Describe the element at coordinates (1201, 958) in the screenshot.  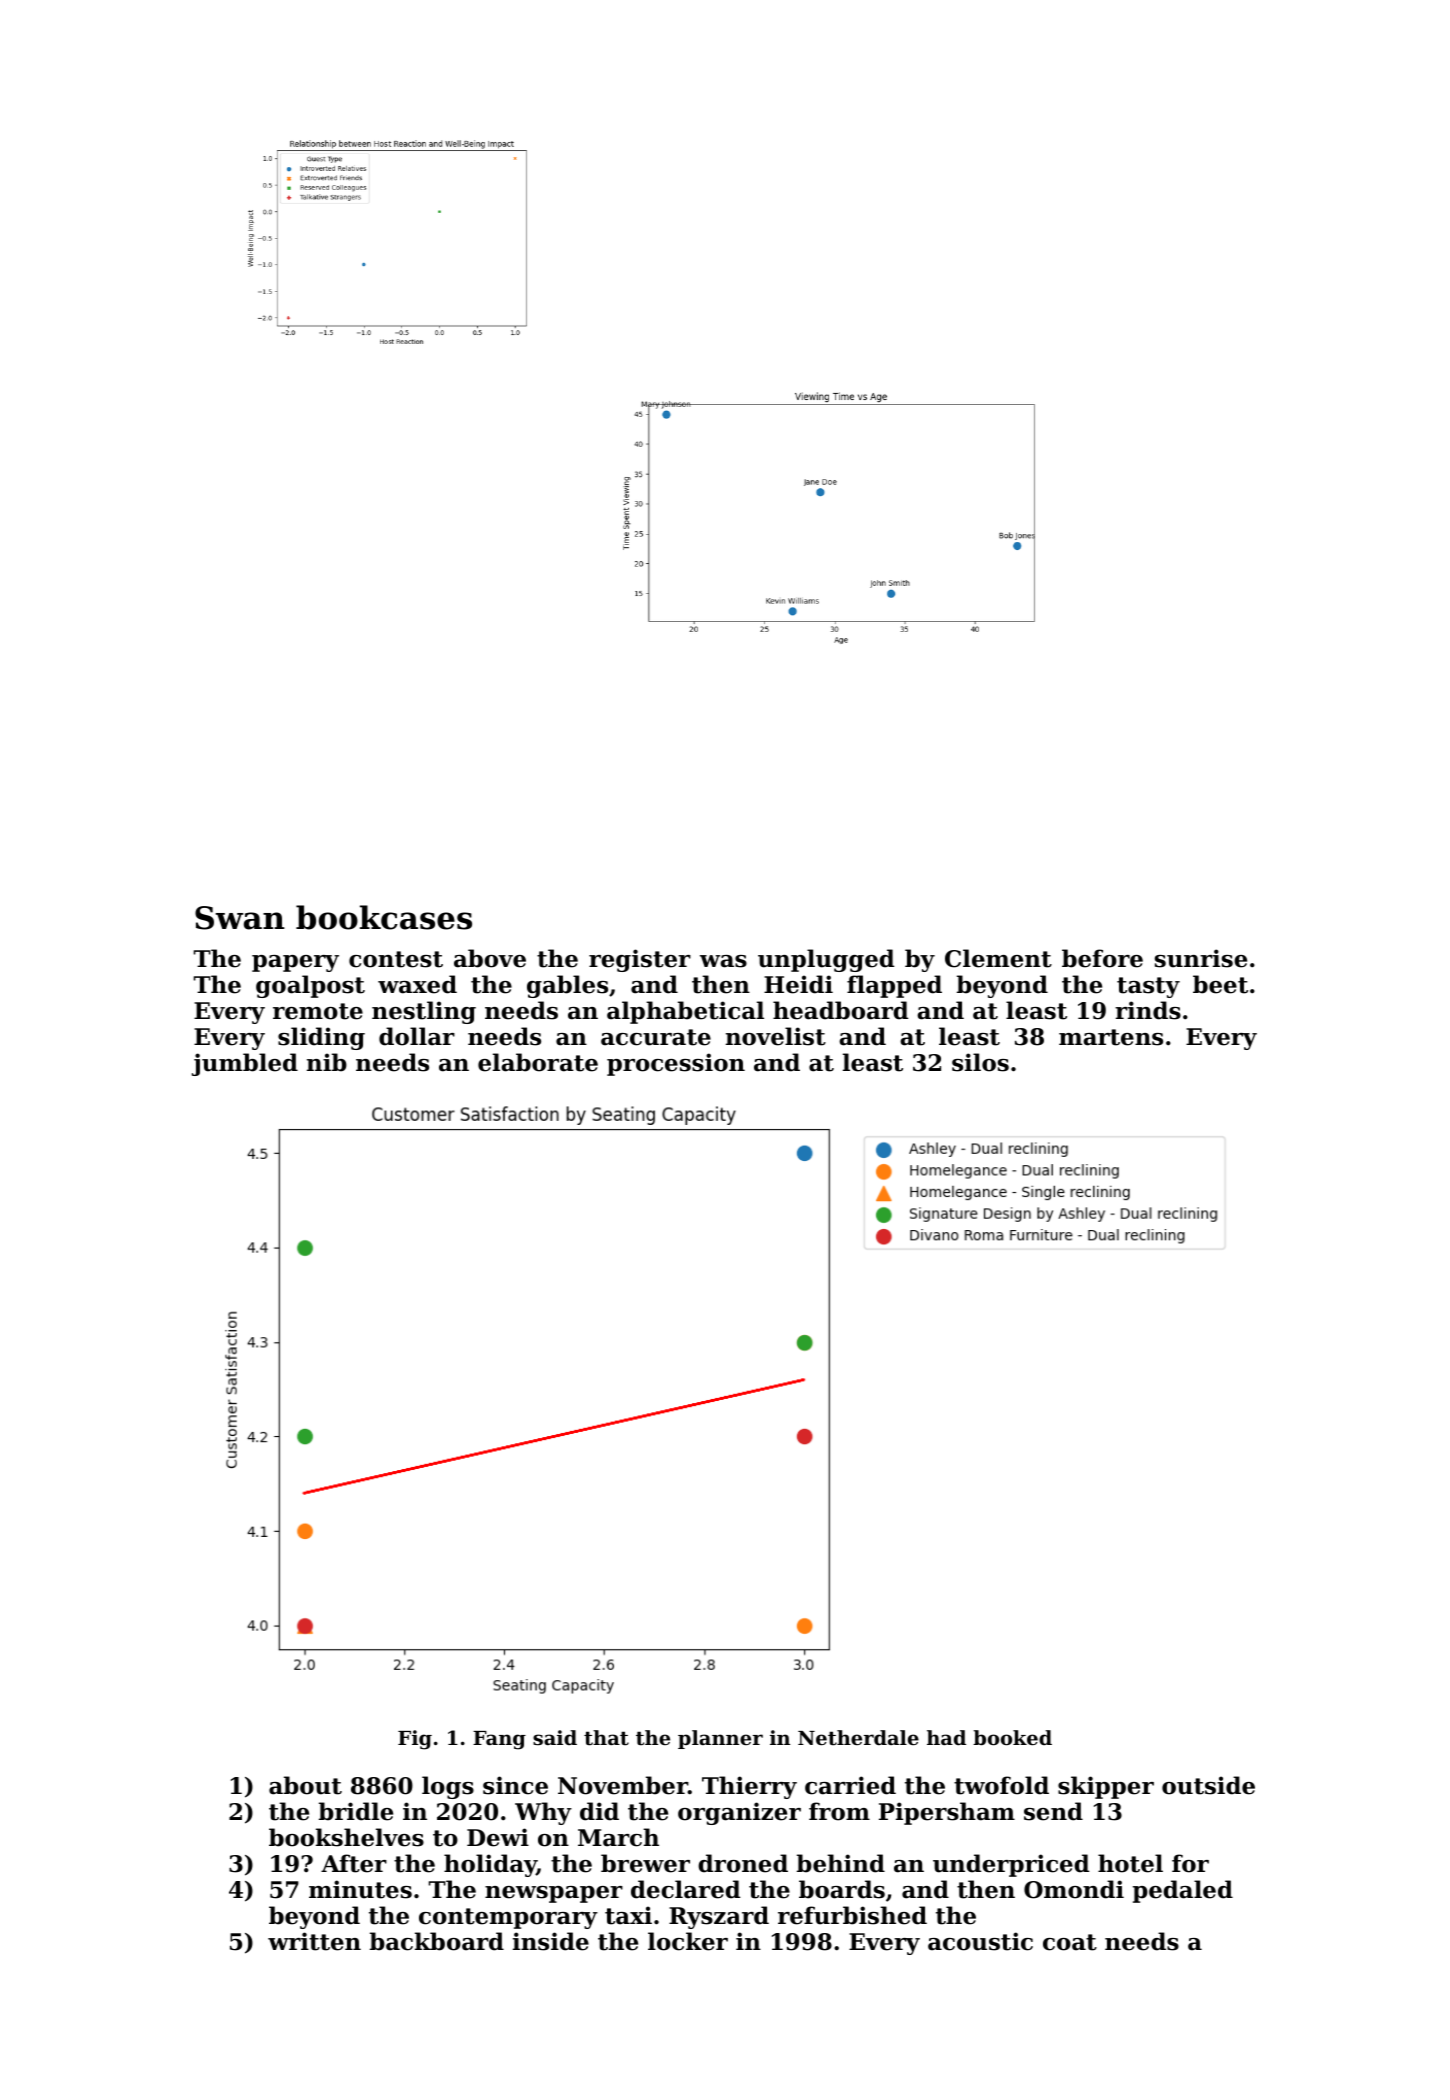
I see `sunrise` at that location.
